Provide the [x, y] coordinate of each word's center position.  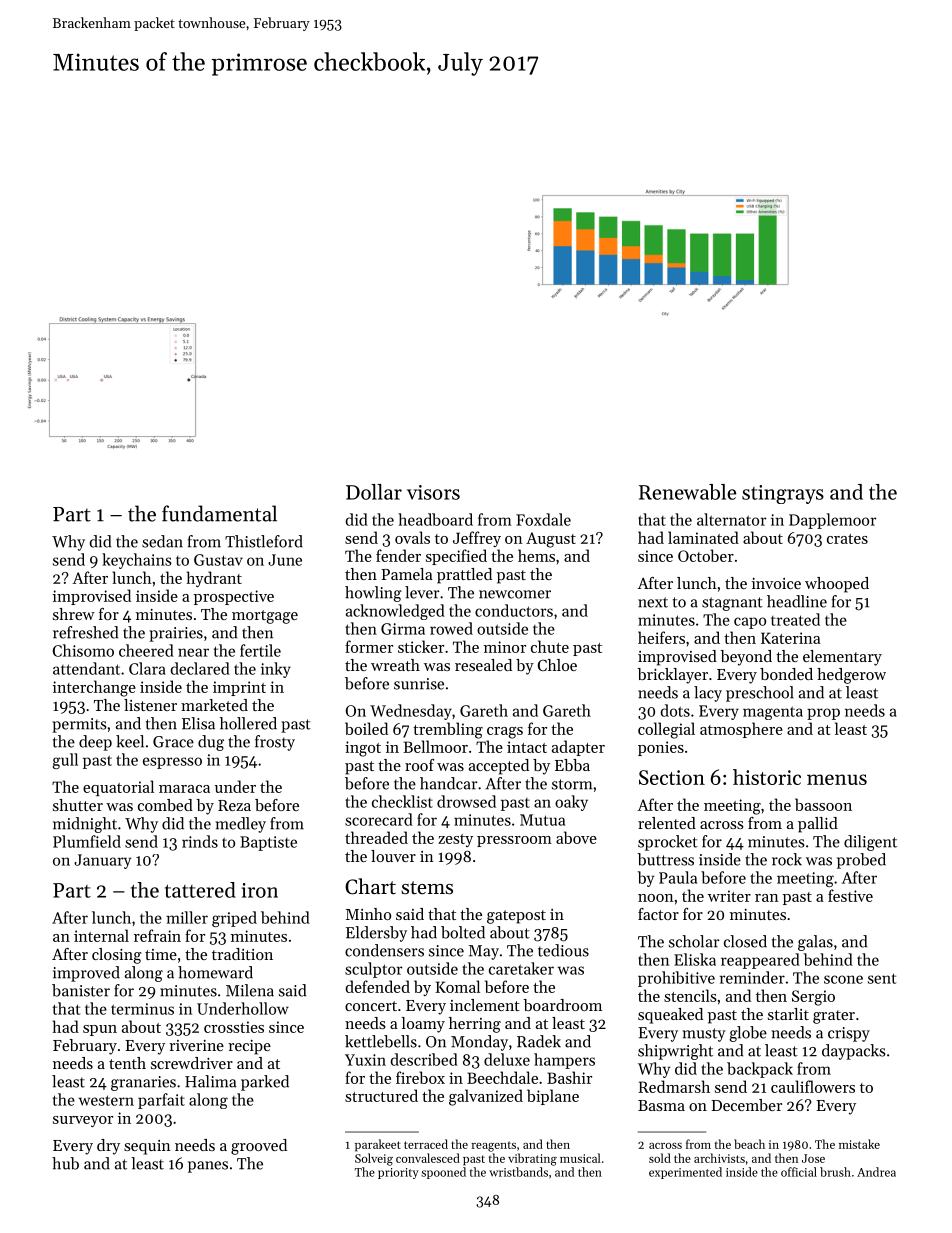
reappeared [760, 961]
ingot [363, 749]
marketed [214, 705]
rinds [200, 841]
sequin [147, 1147]
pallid [818, 825]
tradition [242, 954]
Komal [458, 986]
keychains [137, 561]
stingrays [783, 494]
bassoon [823, 804]
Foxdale [543, 519]
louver [393, 856]
